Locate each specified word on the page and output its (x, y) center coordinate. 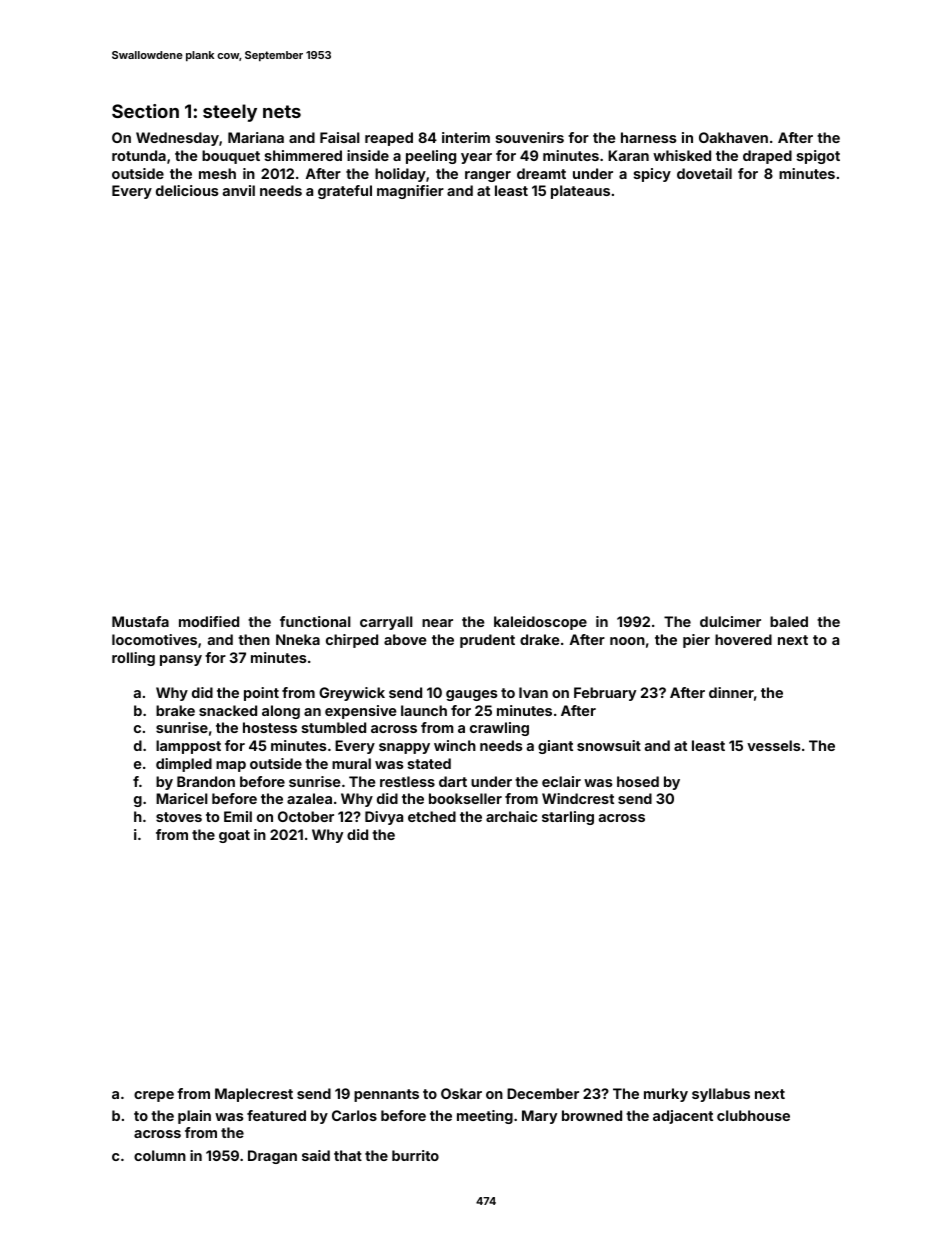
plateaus (580, 192)
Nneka (298, 639)
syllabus (721, 1095)
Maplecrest (254, 1095)
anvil (239, 190)
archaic (511, 816)
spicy (652, 175)
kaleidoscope (540, 623)
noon (627, 641)
